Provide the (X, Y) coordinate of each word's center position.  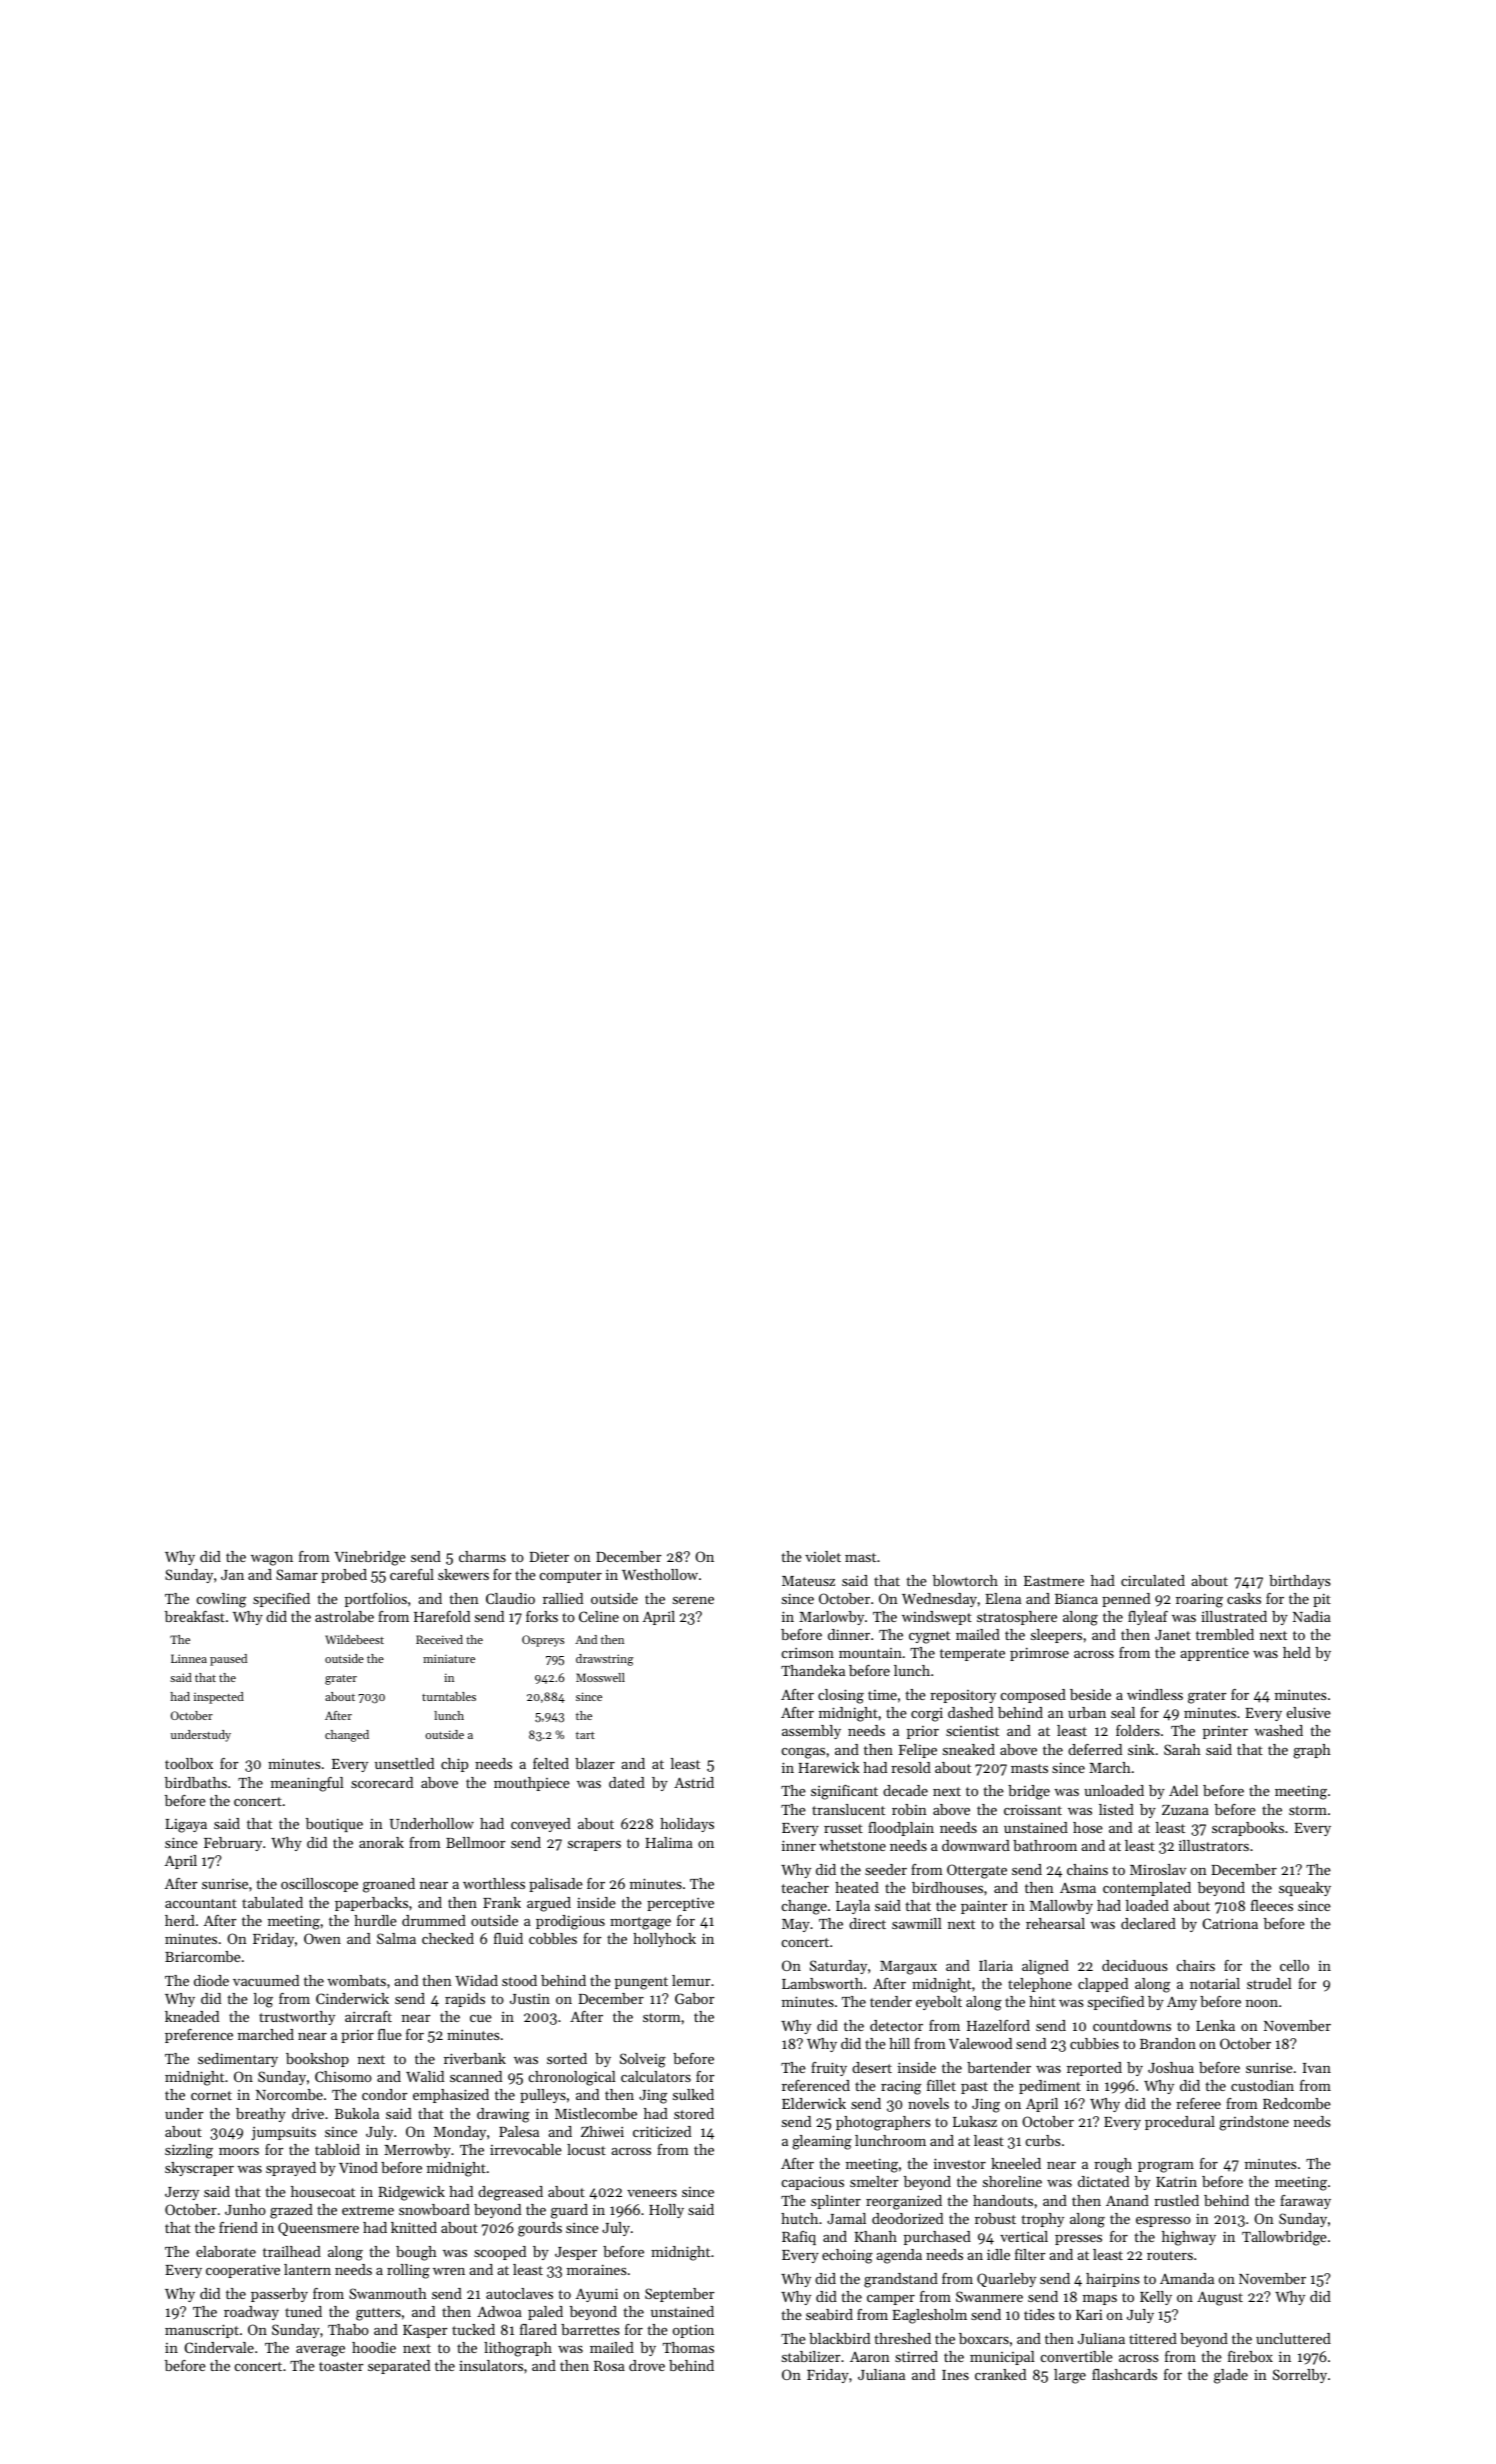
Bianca (1076, 1599)
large (1070, 2376)
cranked (1000, 2374)
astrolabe (344, 1616)
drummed (434, 1920)
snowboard (434, 2209)
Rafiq (799, 2238)
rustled (1176, 2200)
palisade (556, 1885)
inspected (219, 1698)
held (1297, 1652)
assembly (811, 1732)
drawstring (604, 1660)
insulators (491, 2365)
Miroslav (1158, 1869)
